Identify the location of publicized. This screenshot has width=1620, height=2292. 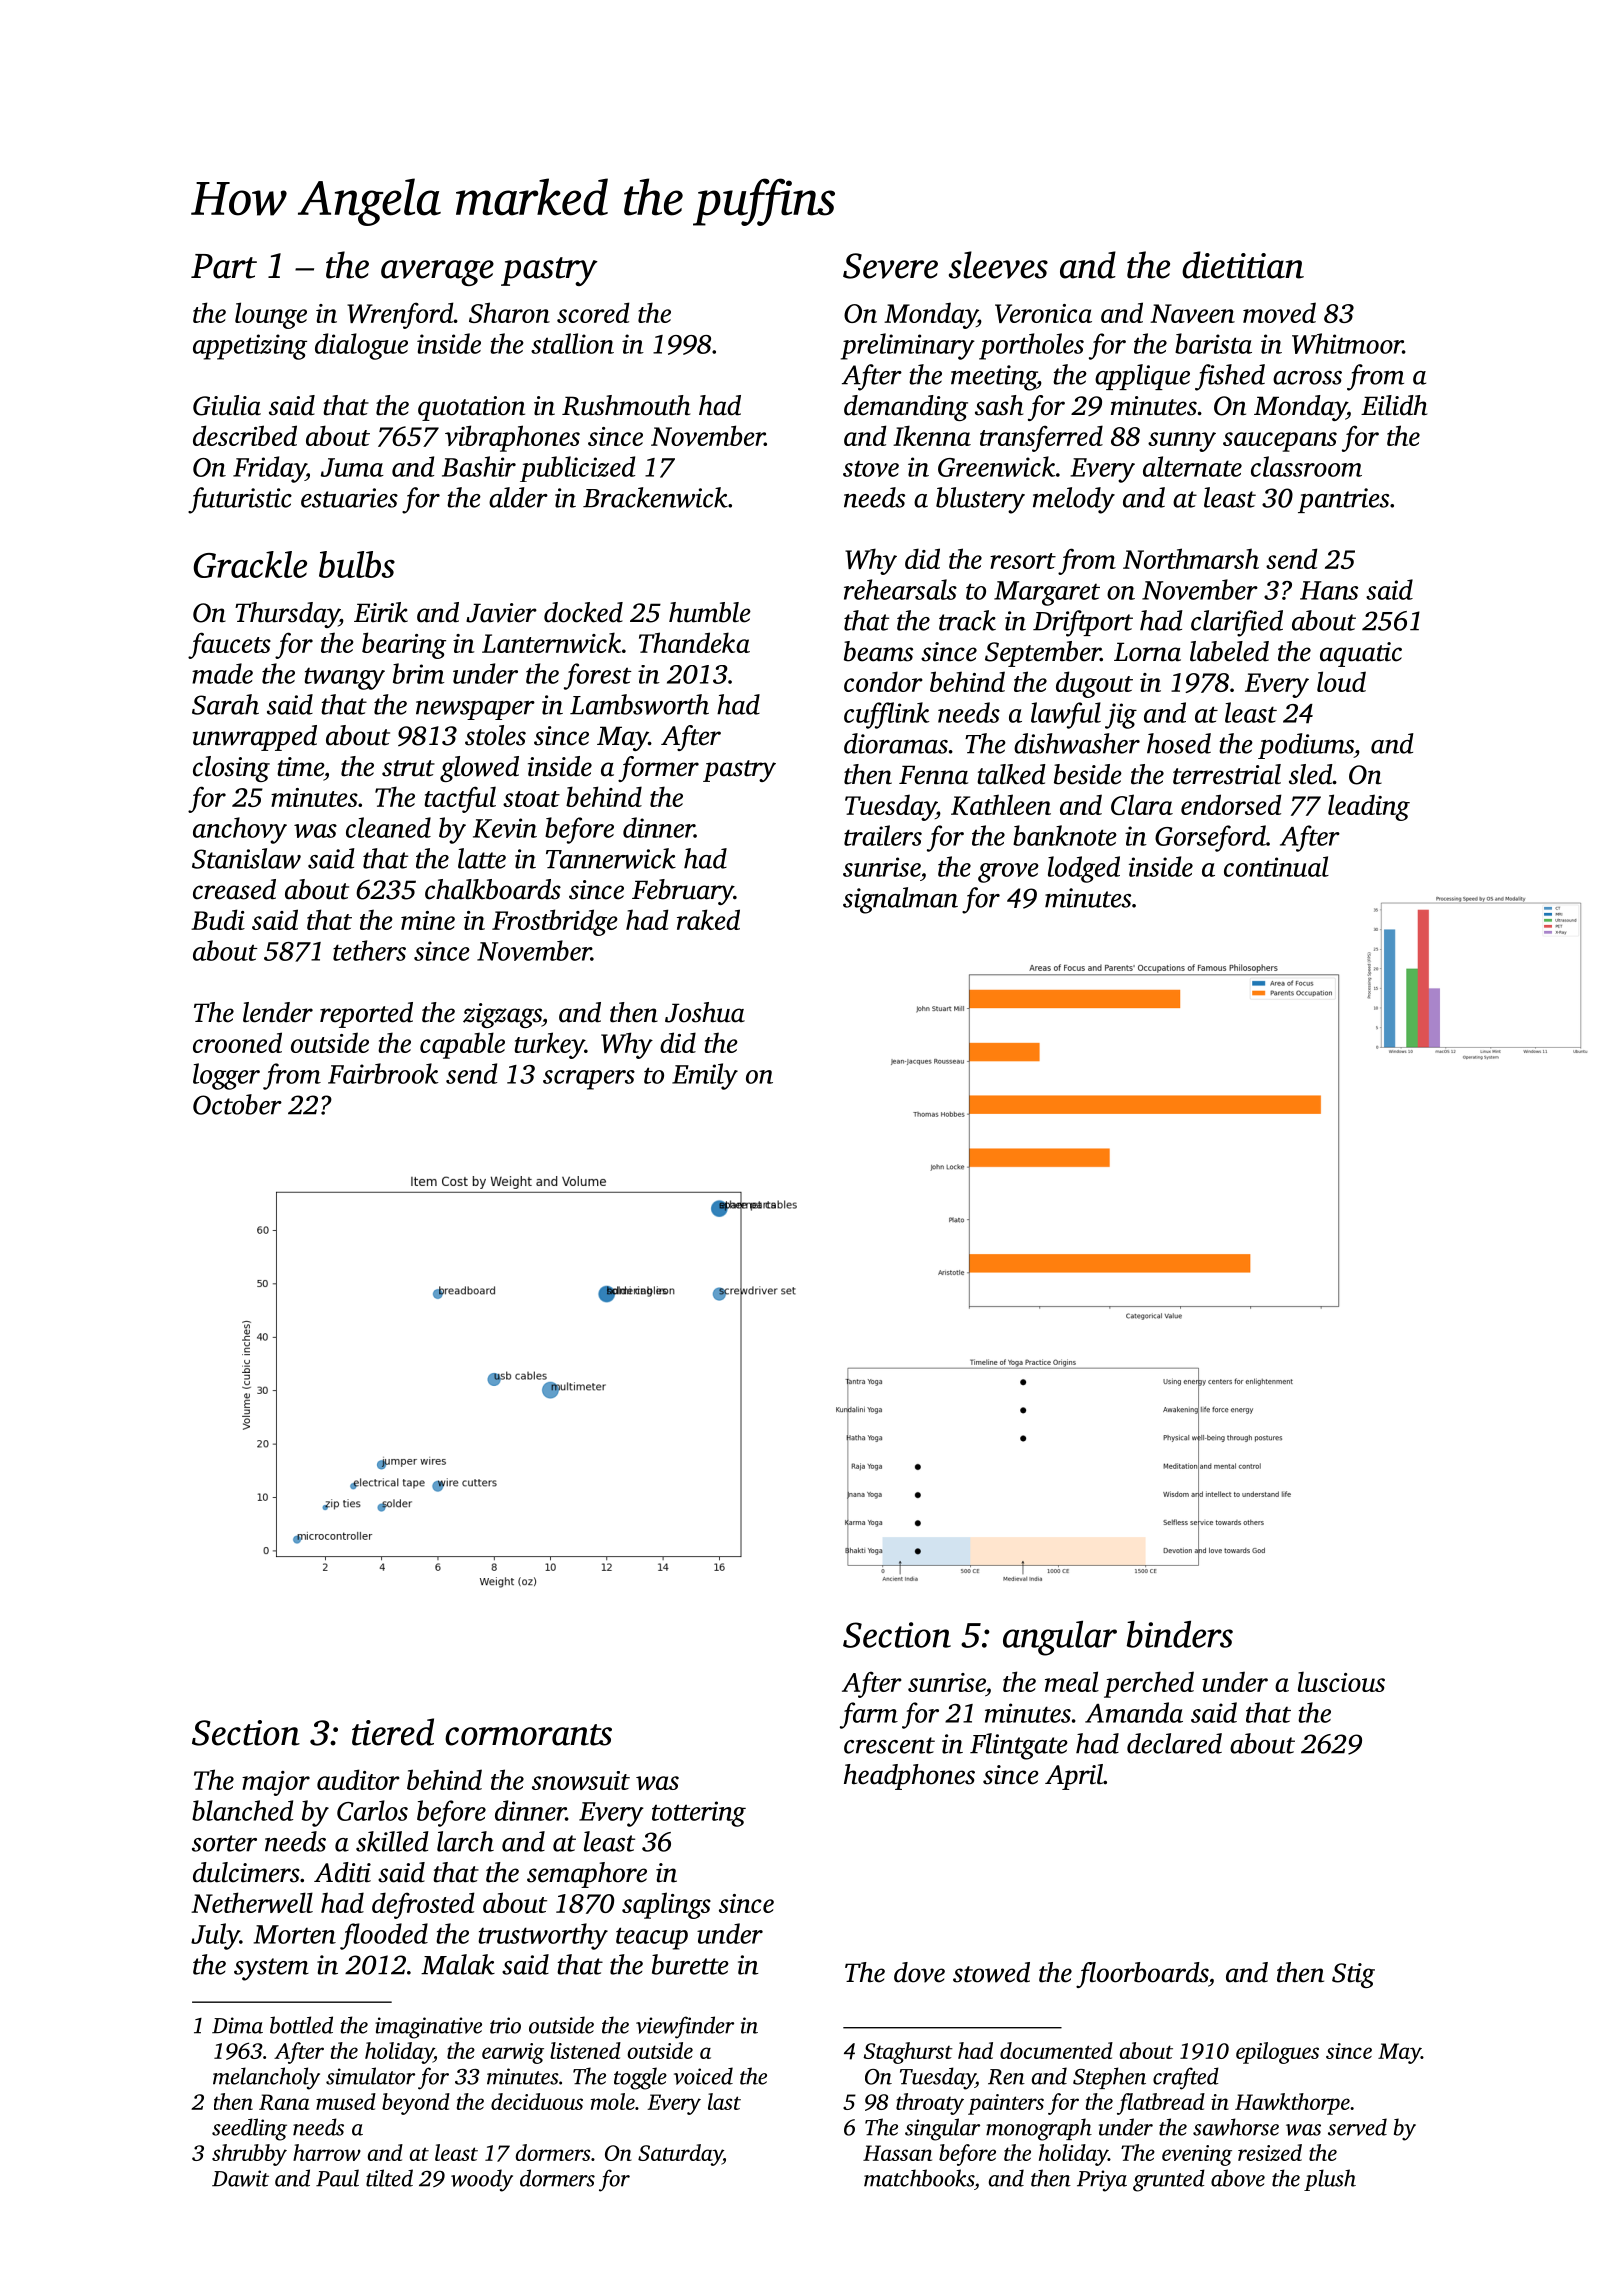
(577, 469).
